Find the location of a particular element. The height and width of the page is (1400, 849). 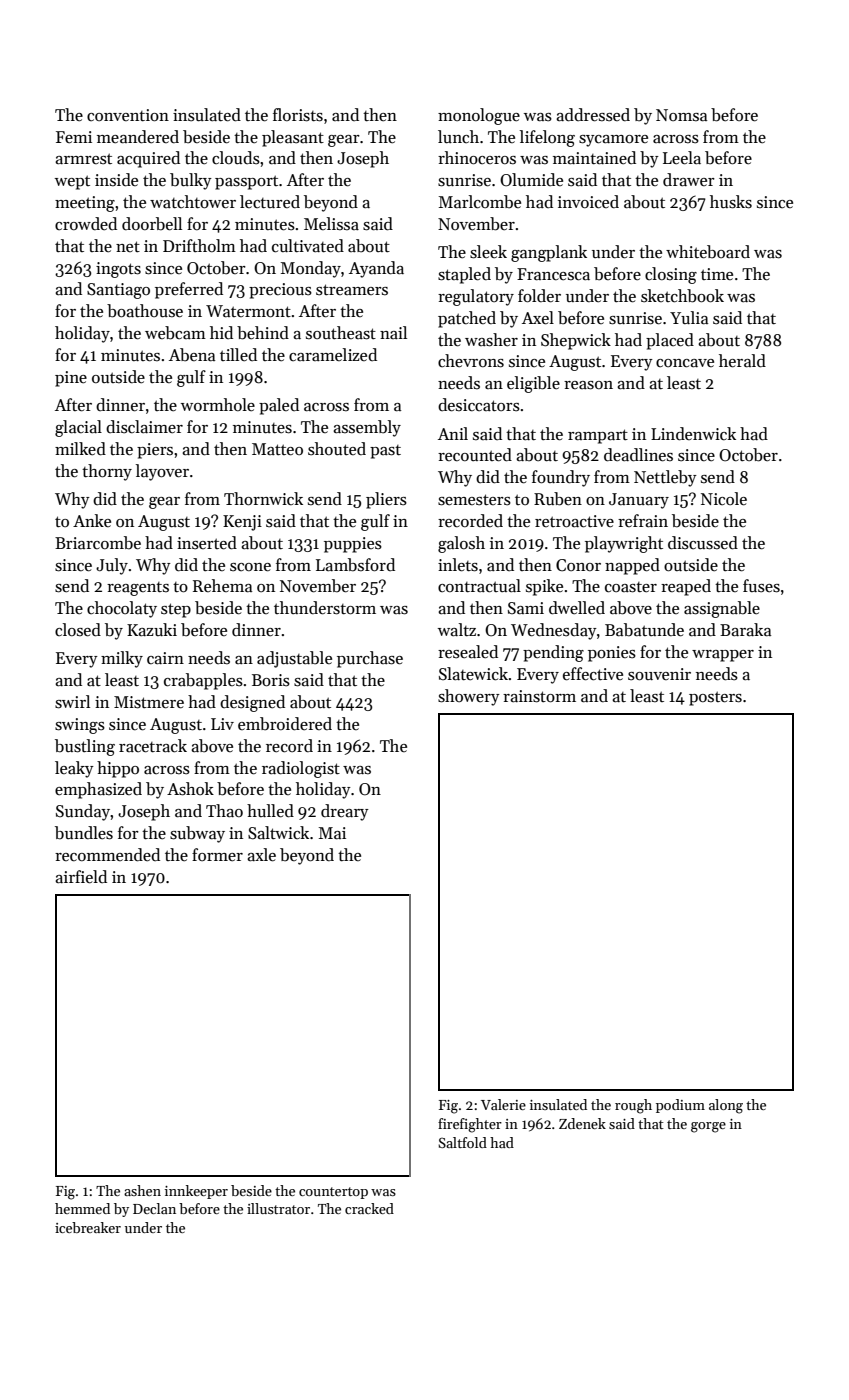

Nomsa is located at coordinates (681, 115).
